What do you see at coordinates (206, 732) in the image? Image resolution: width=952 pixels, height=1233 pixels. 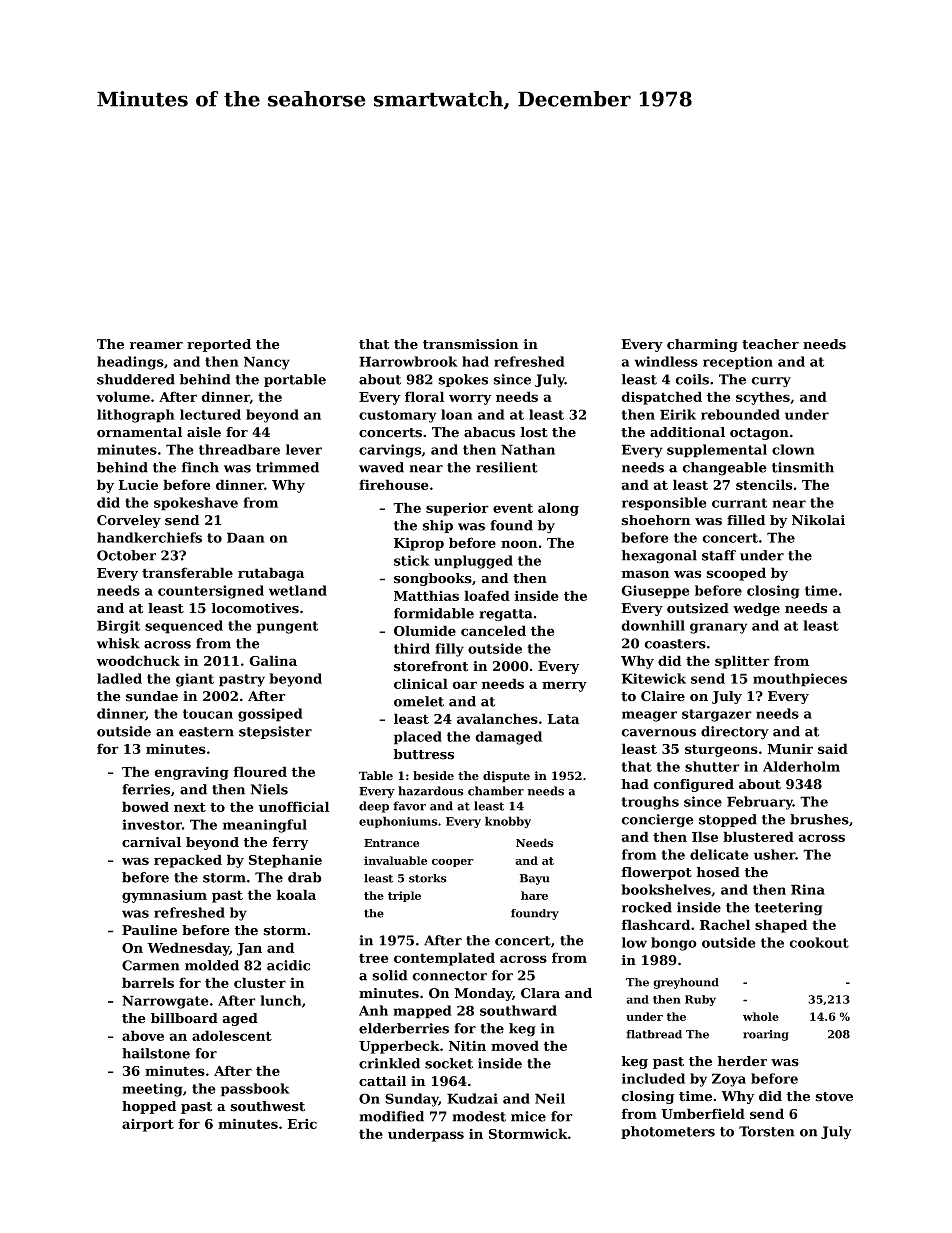 I see `eastern` at bounding box center [206, 732].
